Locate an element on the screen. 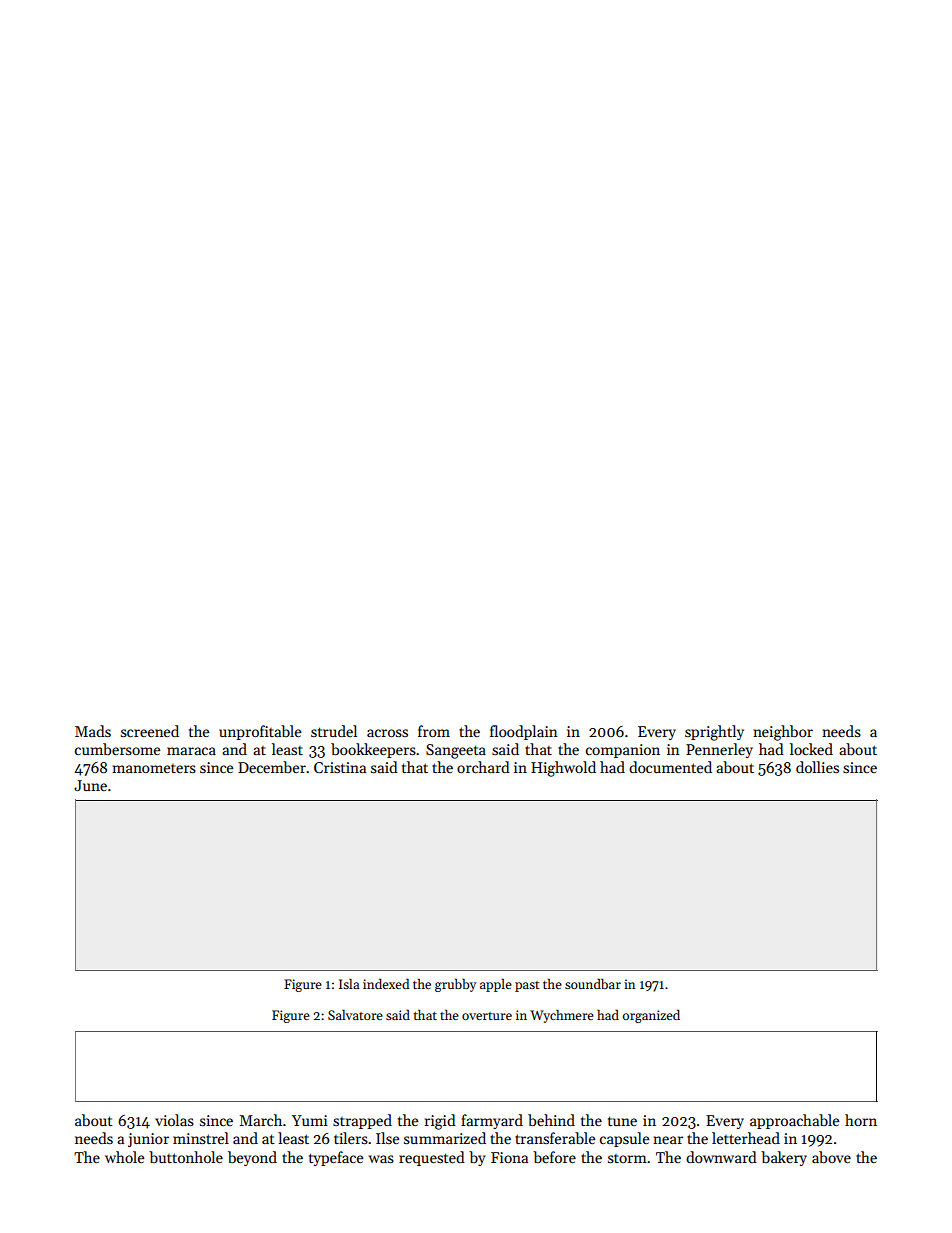  above is located at coordinates (831, 1157).
